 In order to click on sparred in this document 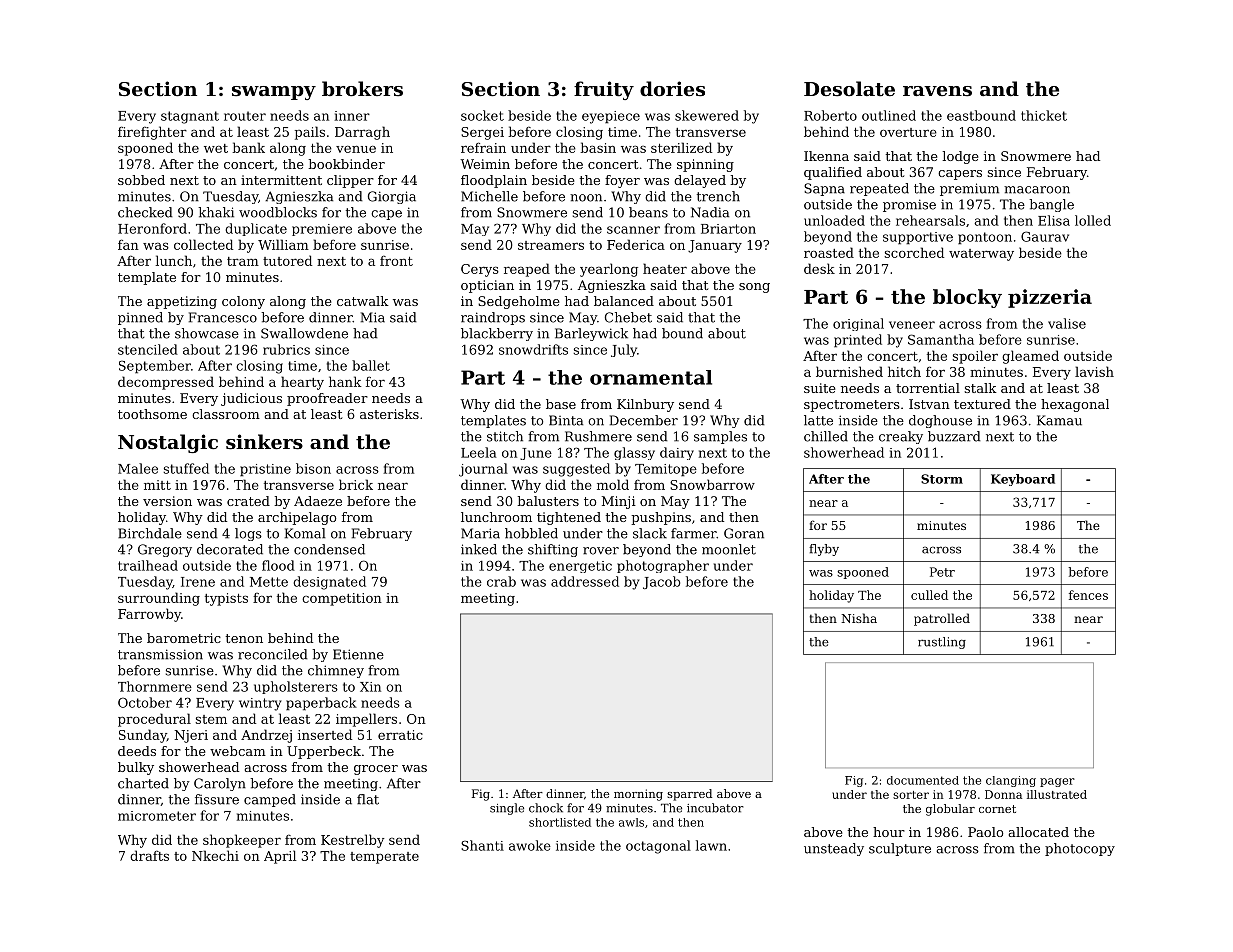, I will do `click(689, 795)`.
